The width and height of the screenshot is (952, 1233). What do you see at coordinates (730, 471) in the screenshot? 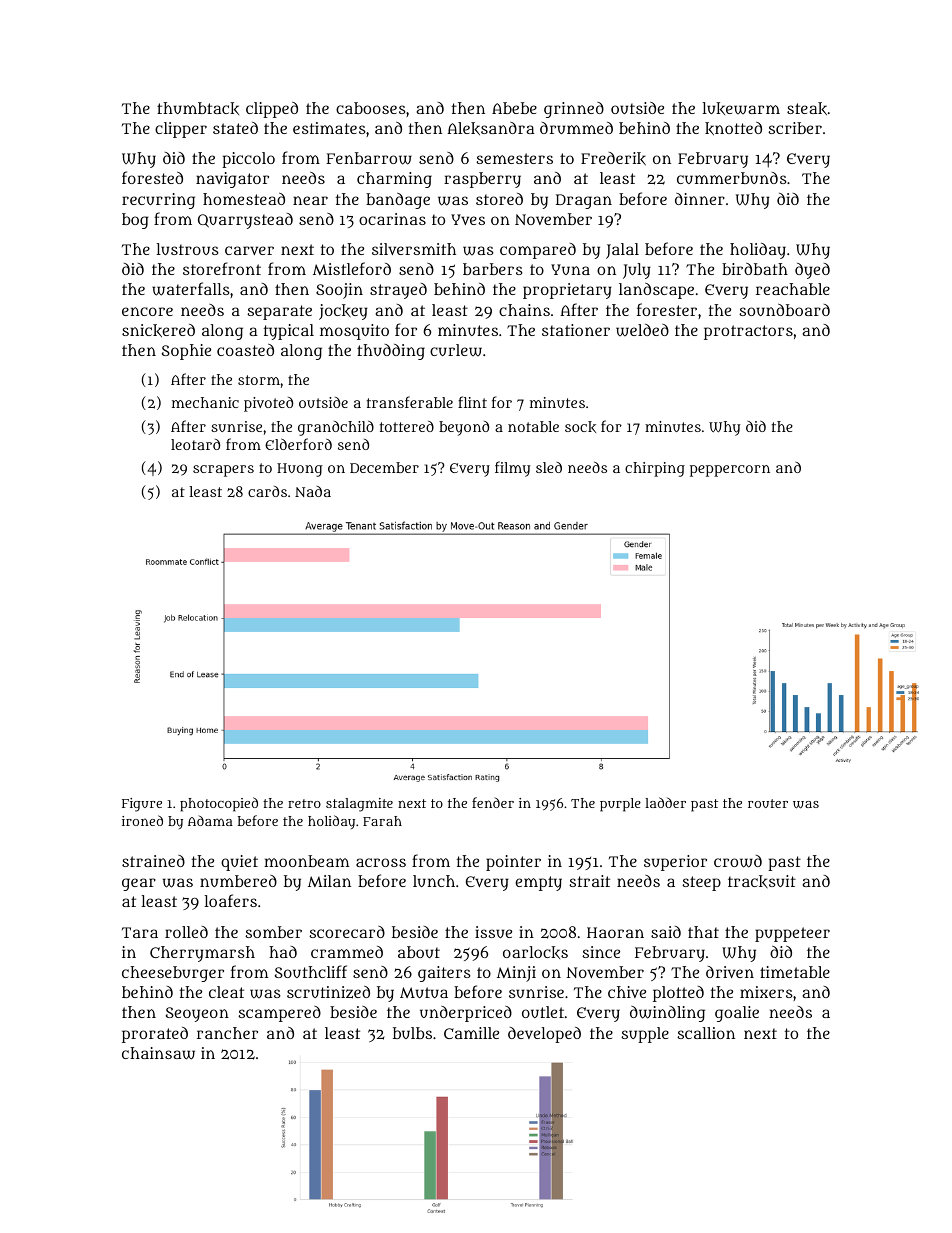
I see `peppercorn` at bounding box center [730, 471].
